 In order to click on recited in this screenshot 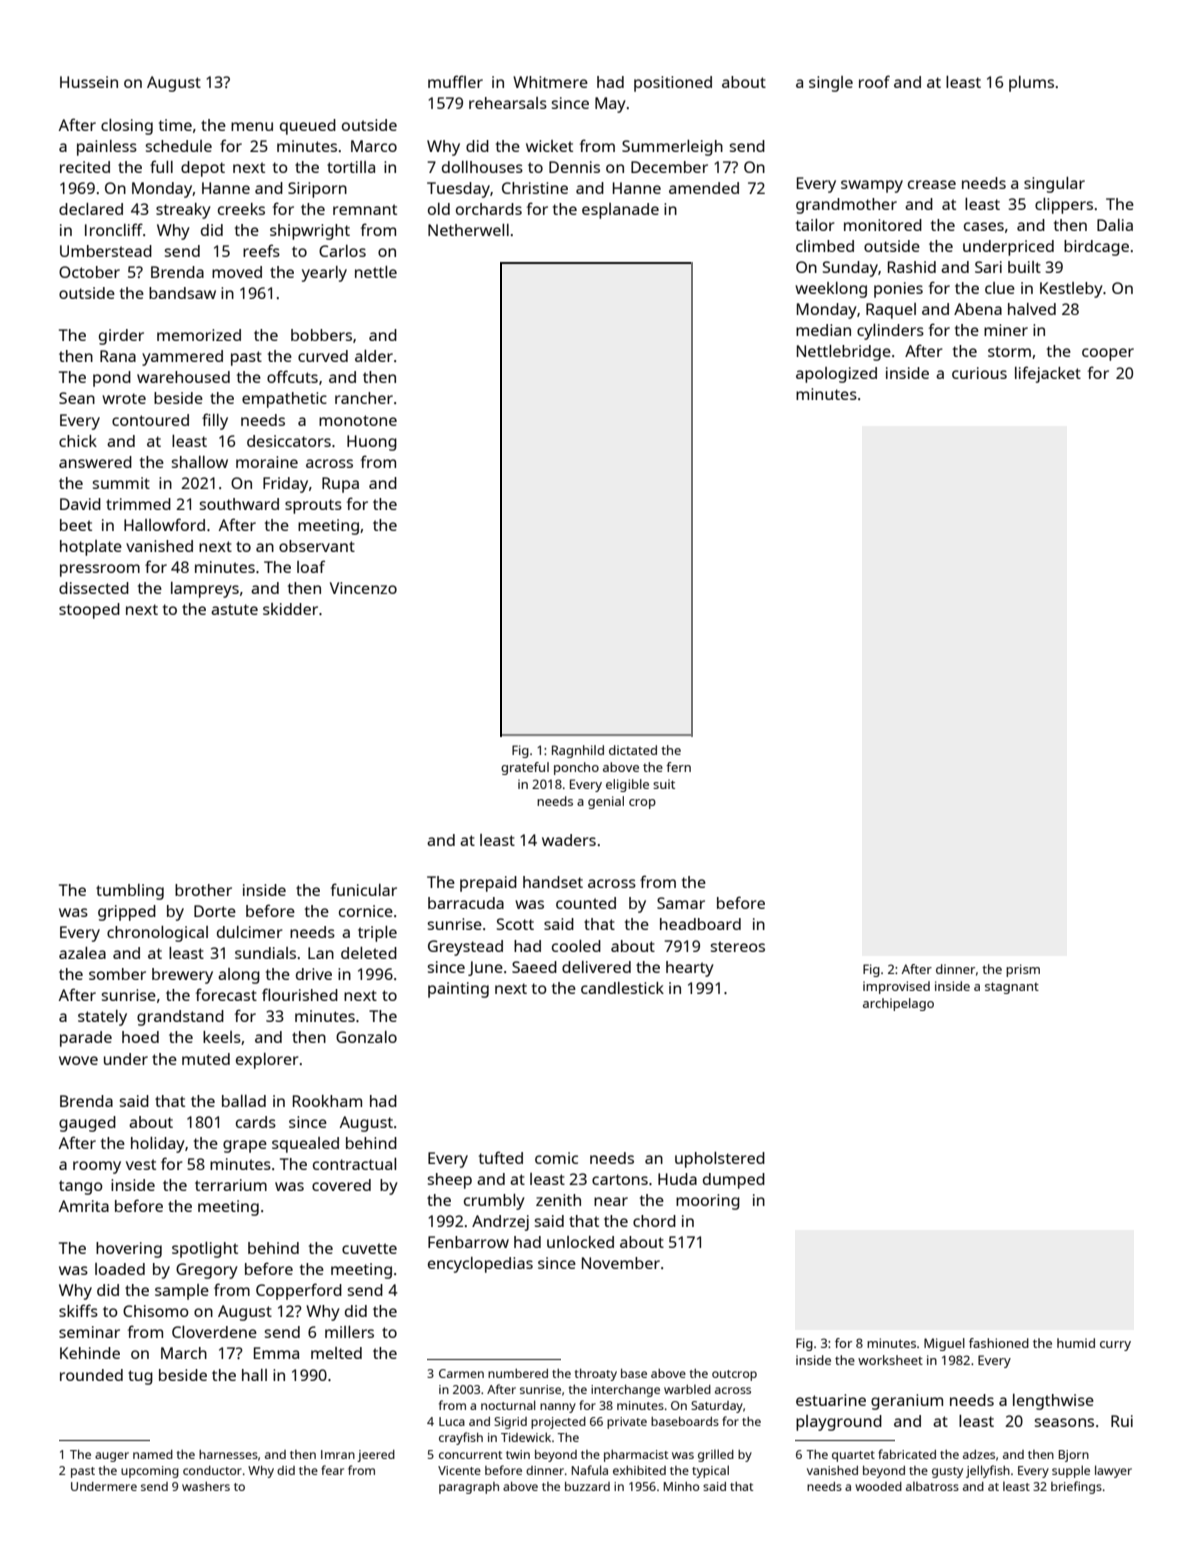, I will do `click(85, 167)`.
